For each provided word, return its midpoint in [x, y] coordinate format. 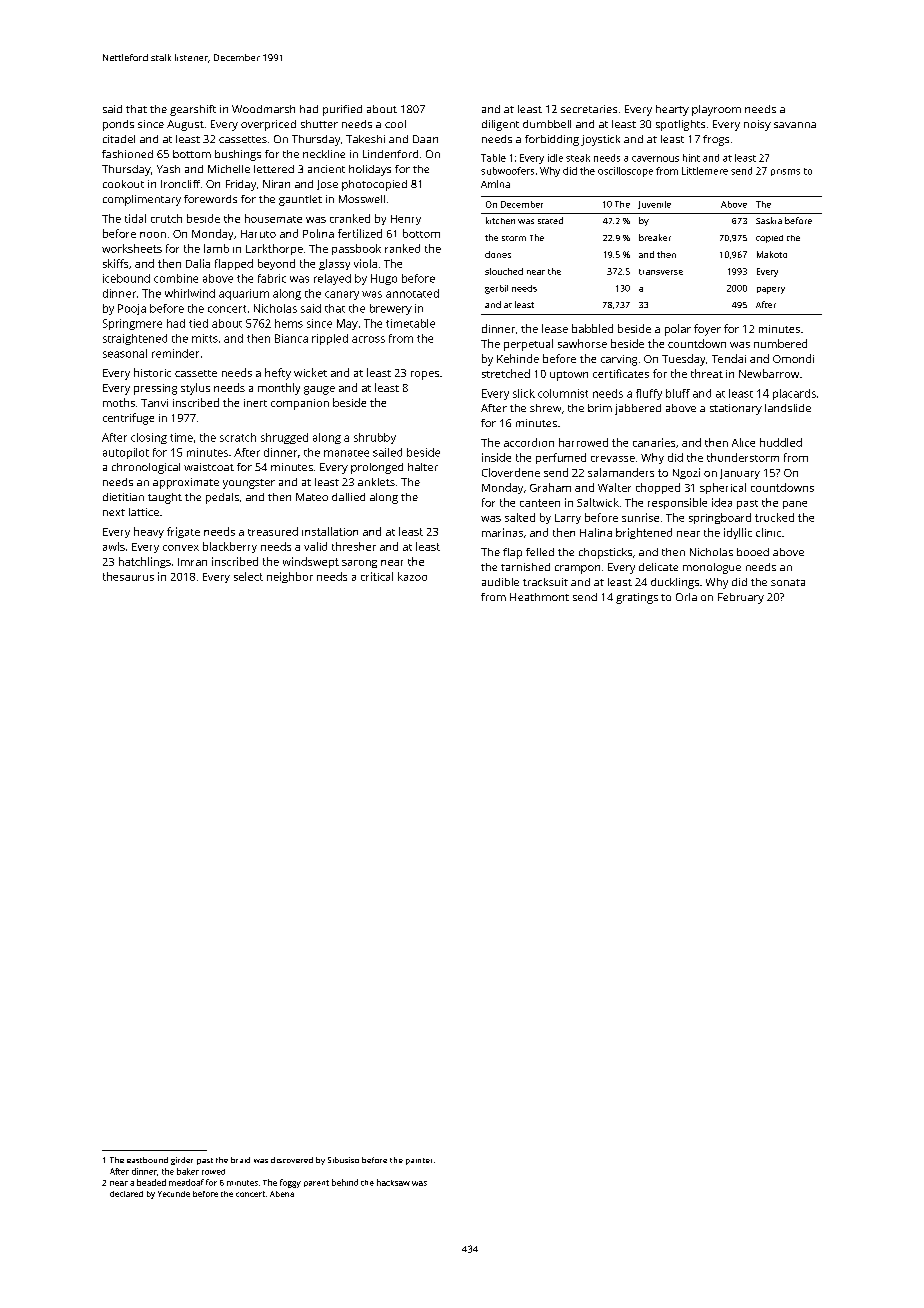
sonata [788, 582]
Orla [686, 597]
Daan [425, 139]
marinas [502, 532]
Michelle [229, 169]
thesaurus [128, 576]
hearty [672, 110]
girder [182, 1161]
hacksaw [393, 1182]
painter [419, 1161]
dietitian [123, 497]
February [741, 598]
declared [126, 1194]
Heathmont [539, 597]
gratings [637, 598]
